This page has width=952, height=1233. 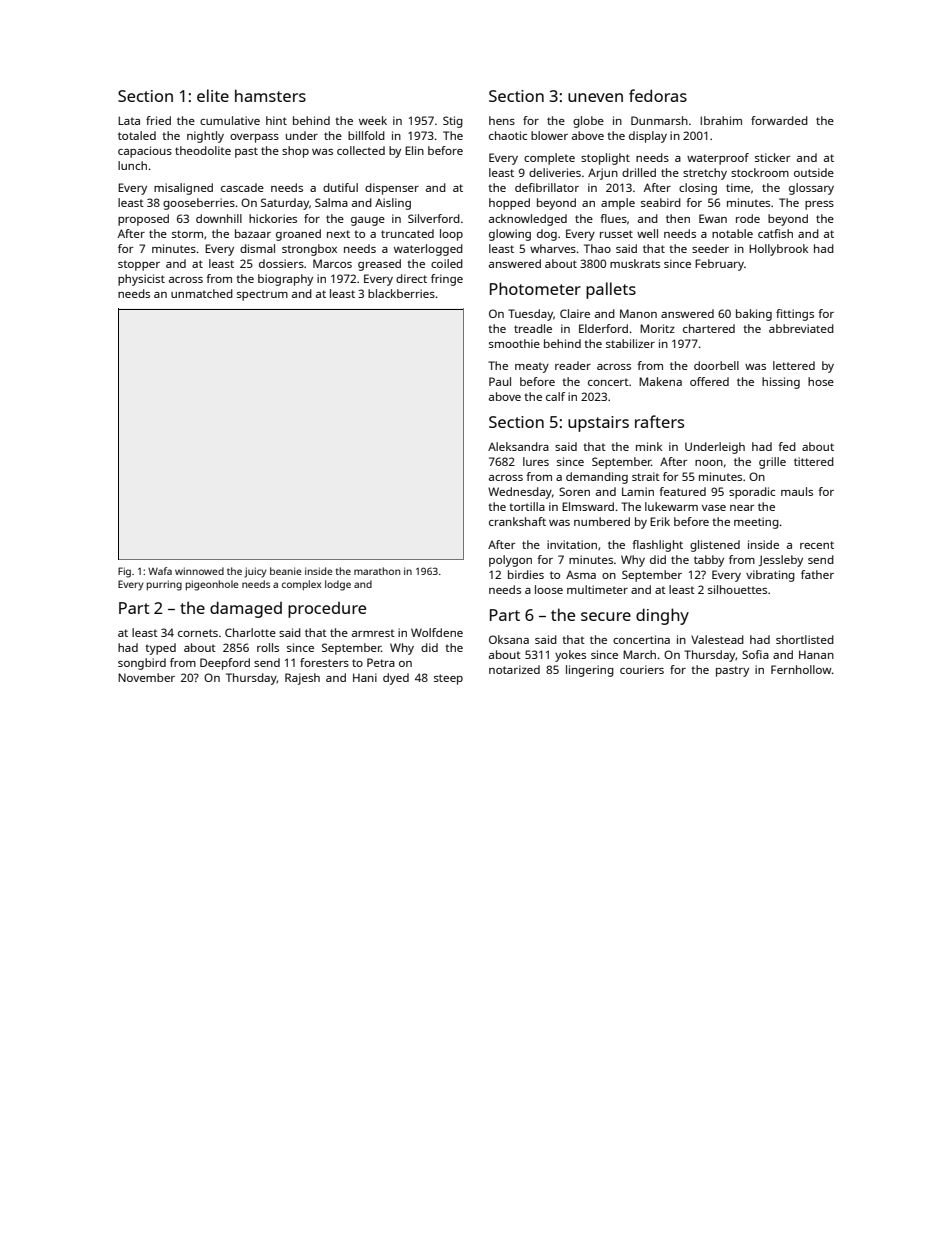 What do you see at coordinates (805, 639) in the page?
I see `shortlisted` at bounding box center [805, 639].
